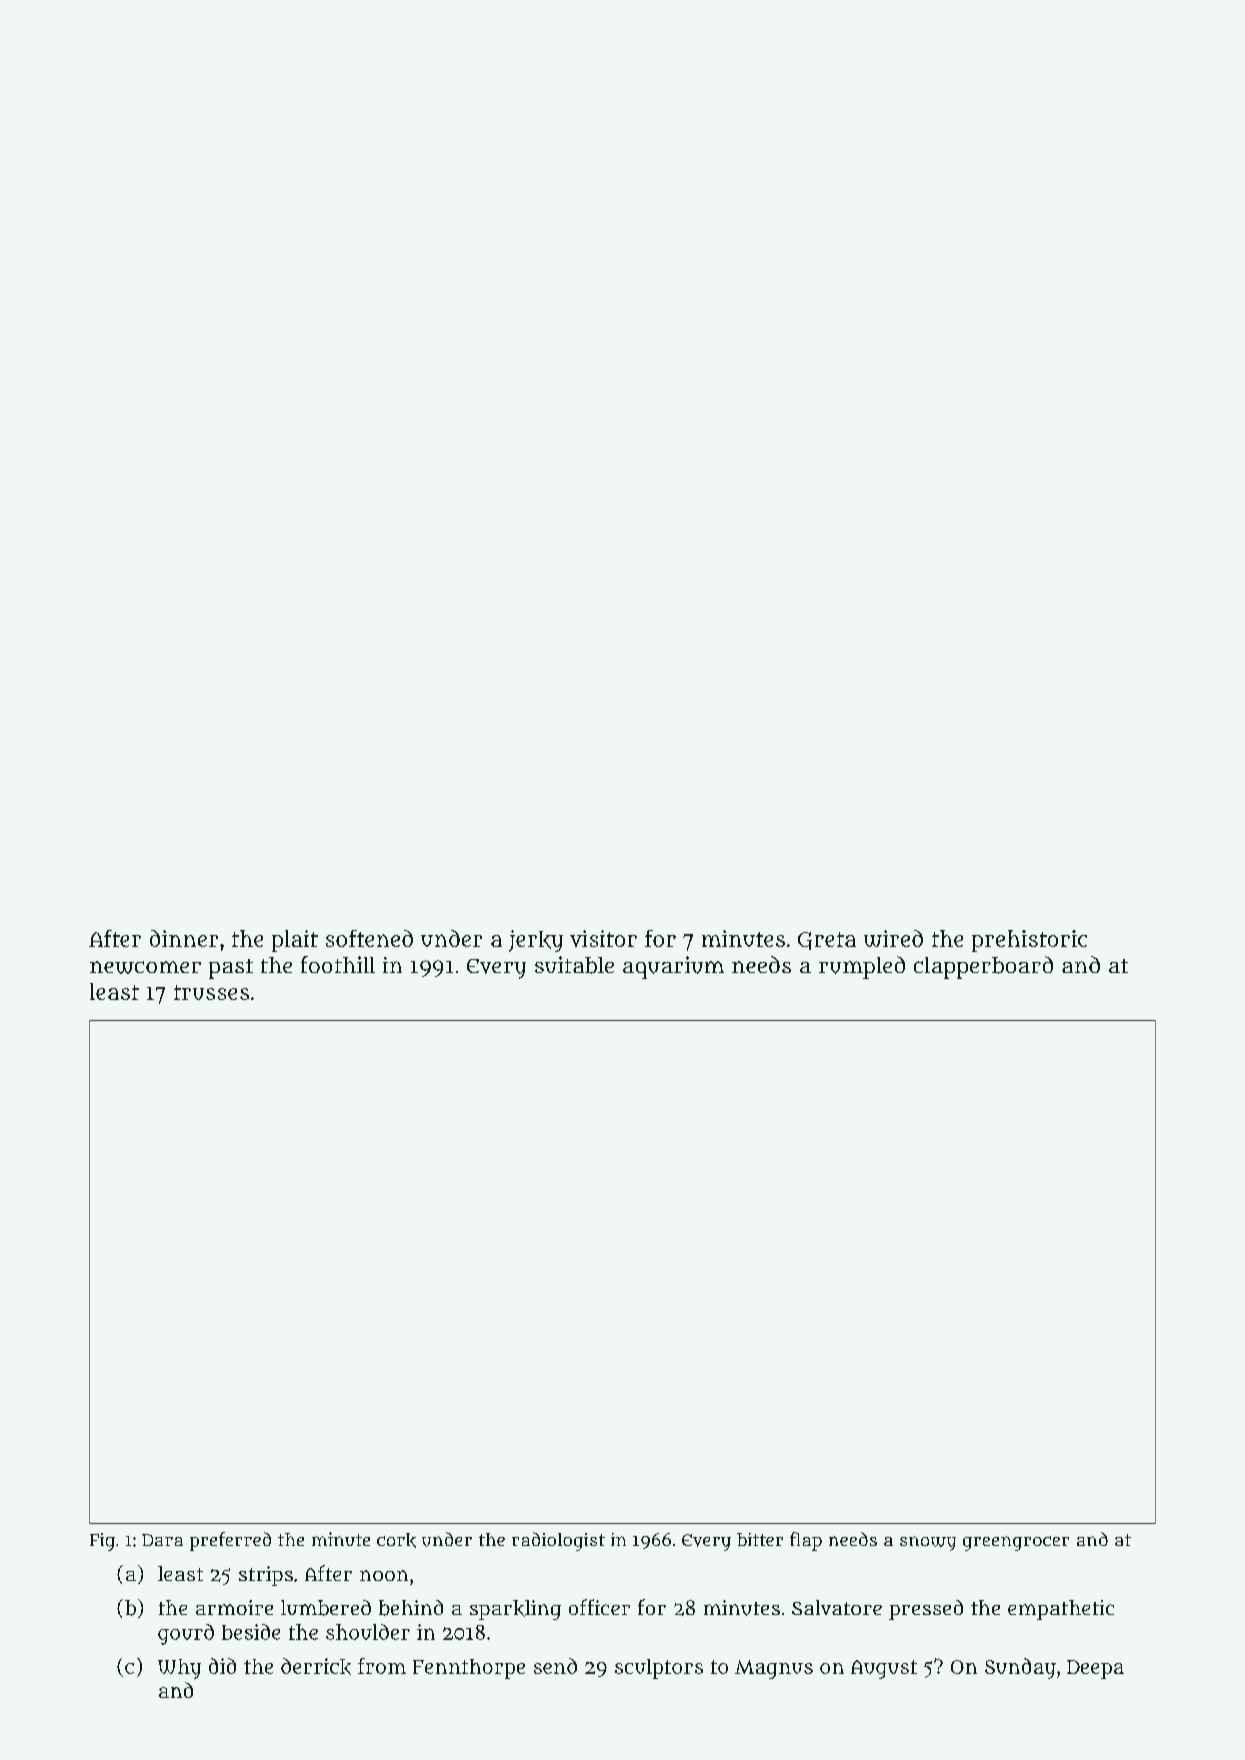 This document has width=1245, height=1760. Describe the element at coordinates (469, 1669) in the document. I see `Fennthorpe` at that location.
